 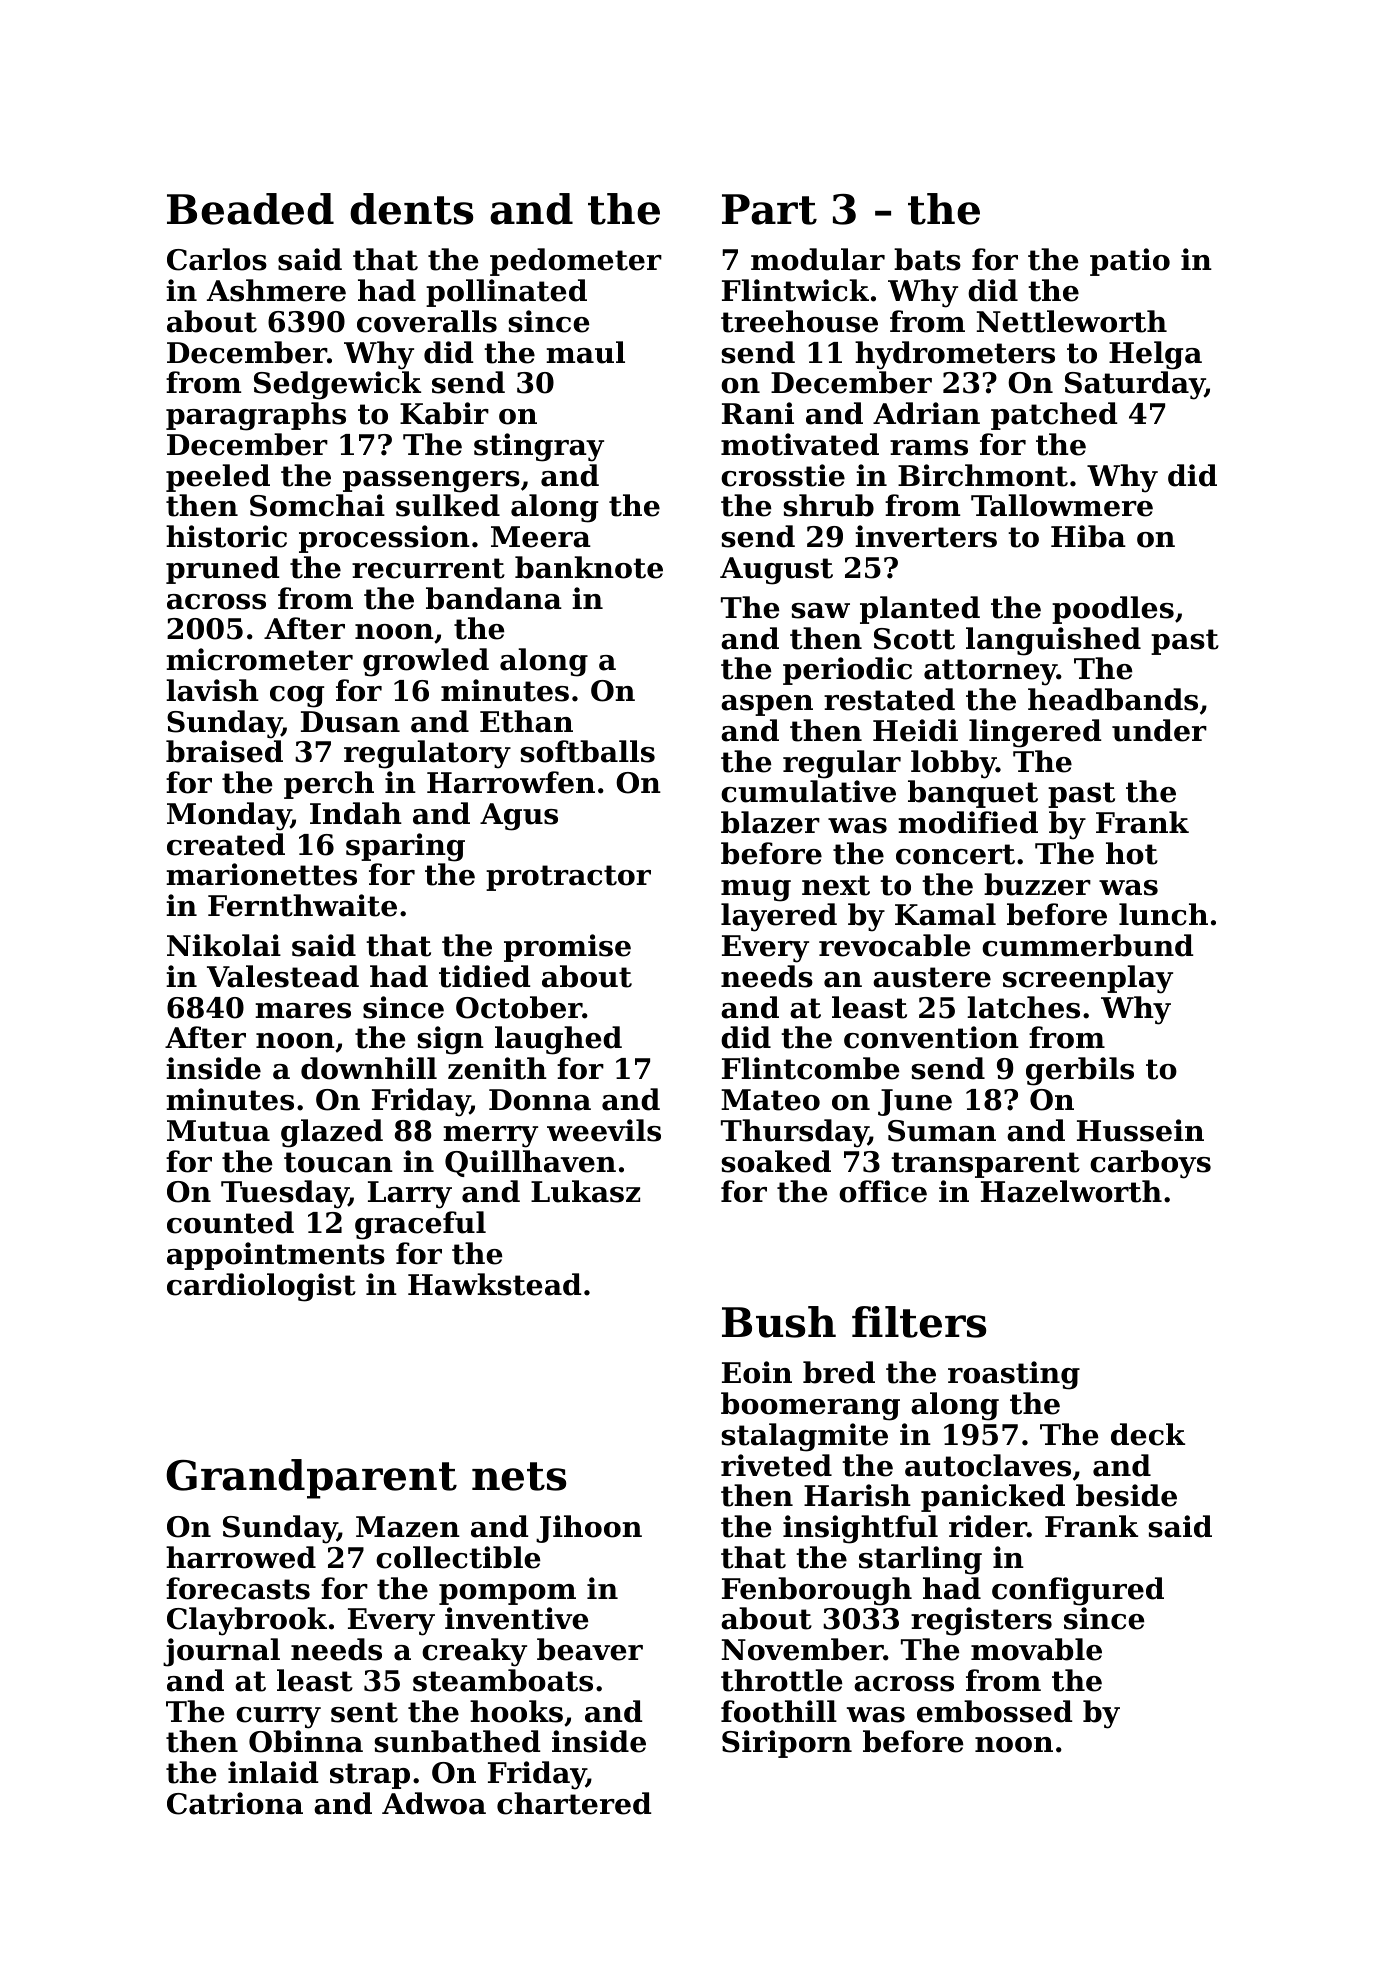 I want to click on zenith, so click(x=497, y=1068).
